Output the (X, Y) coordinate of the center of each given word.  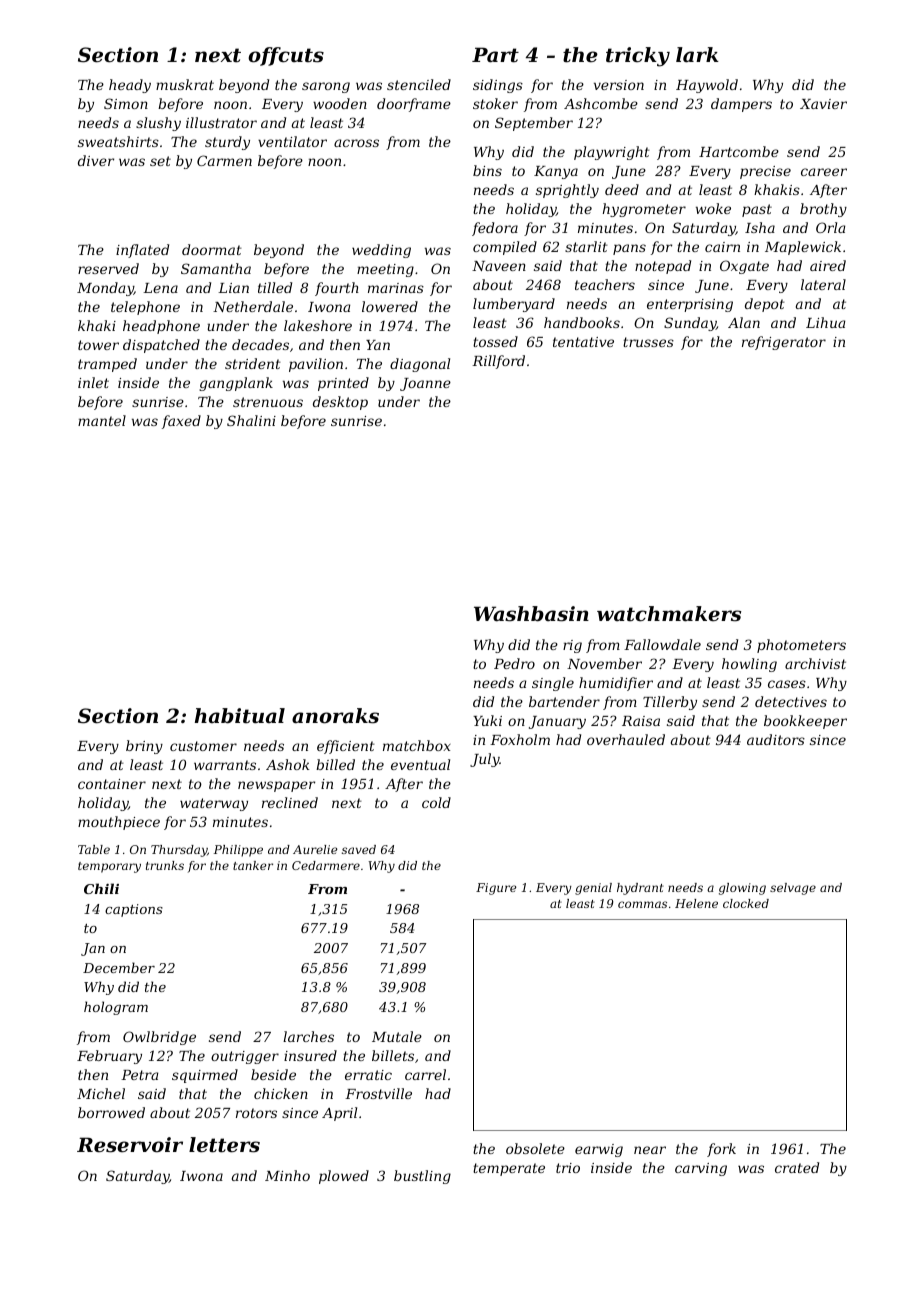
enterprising (690, 305)
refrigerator (784, 343)
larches (308, 1036)
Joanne (425, 384)
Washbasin (531, 614)
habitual (240, 716)
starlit (586, 246)
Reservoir (130, 1145)
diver (96, 160)
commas (642, 904)
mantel (102, 420)
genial (593, 889)
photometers (801, 646)
